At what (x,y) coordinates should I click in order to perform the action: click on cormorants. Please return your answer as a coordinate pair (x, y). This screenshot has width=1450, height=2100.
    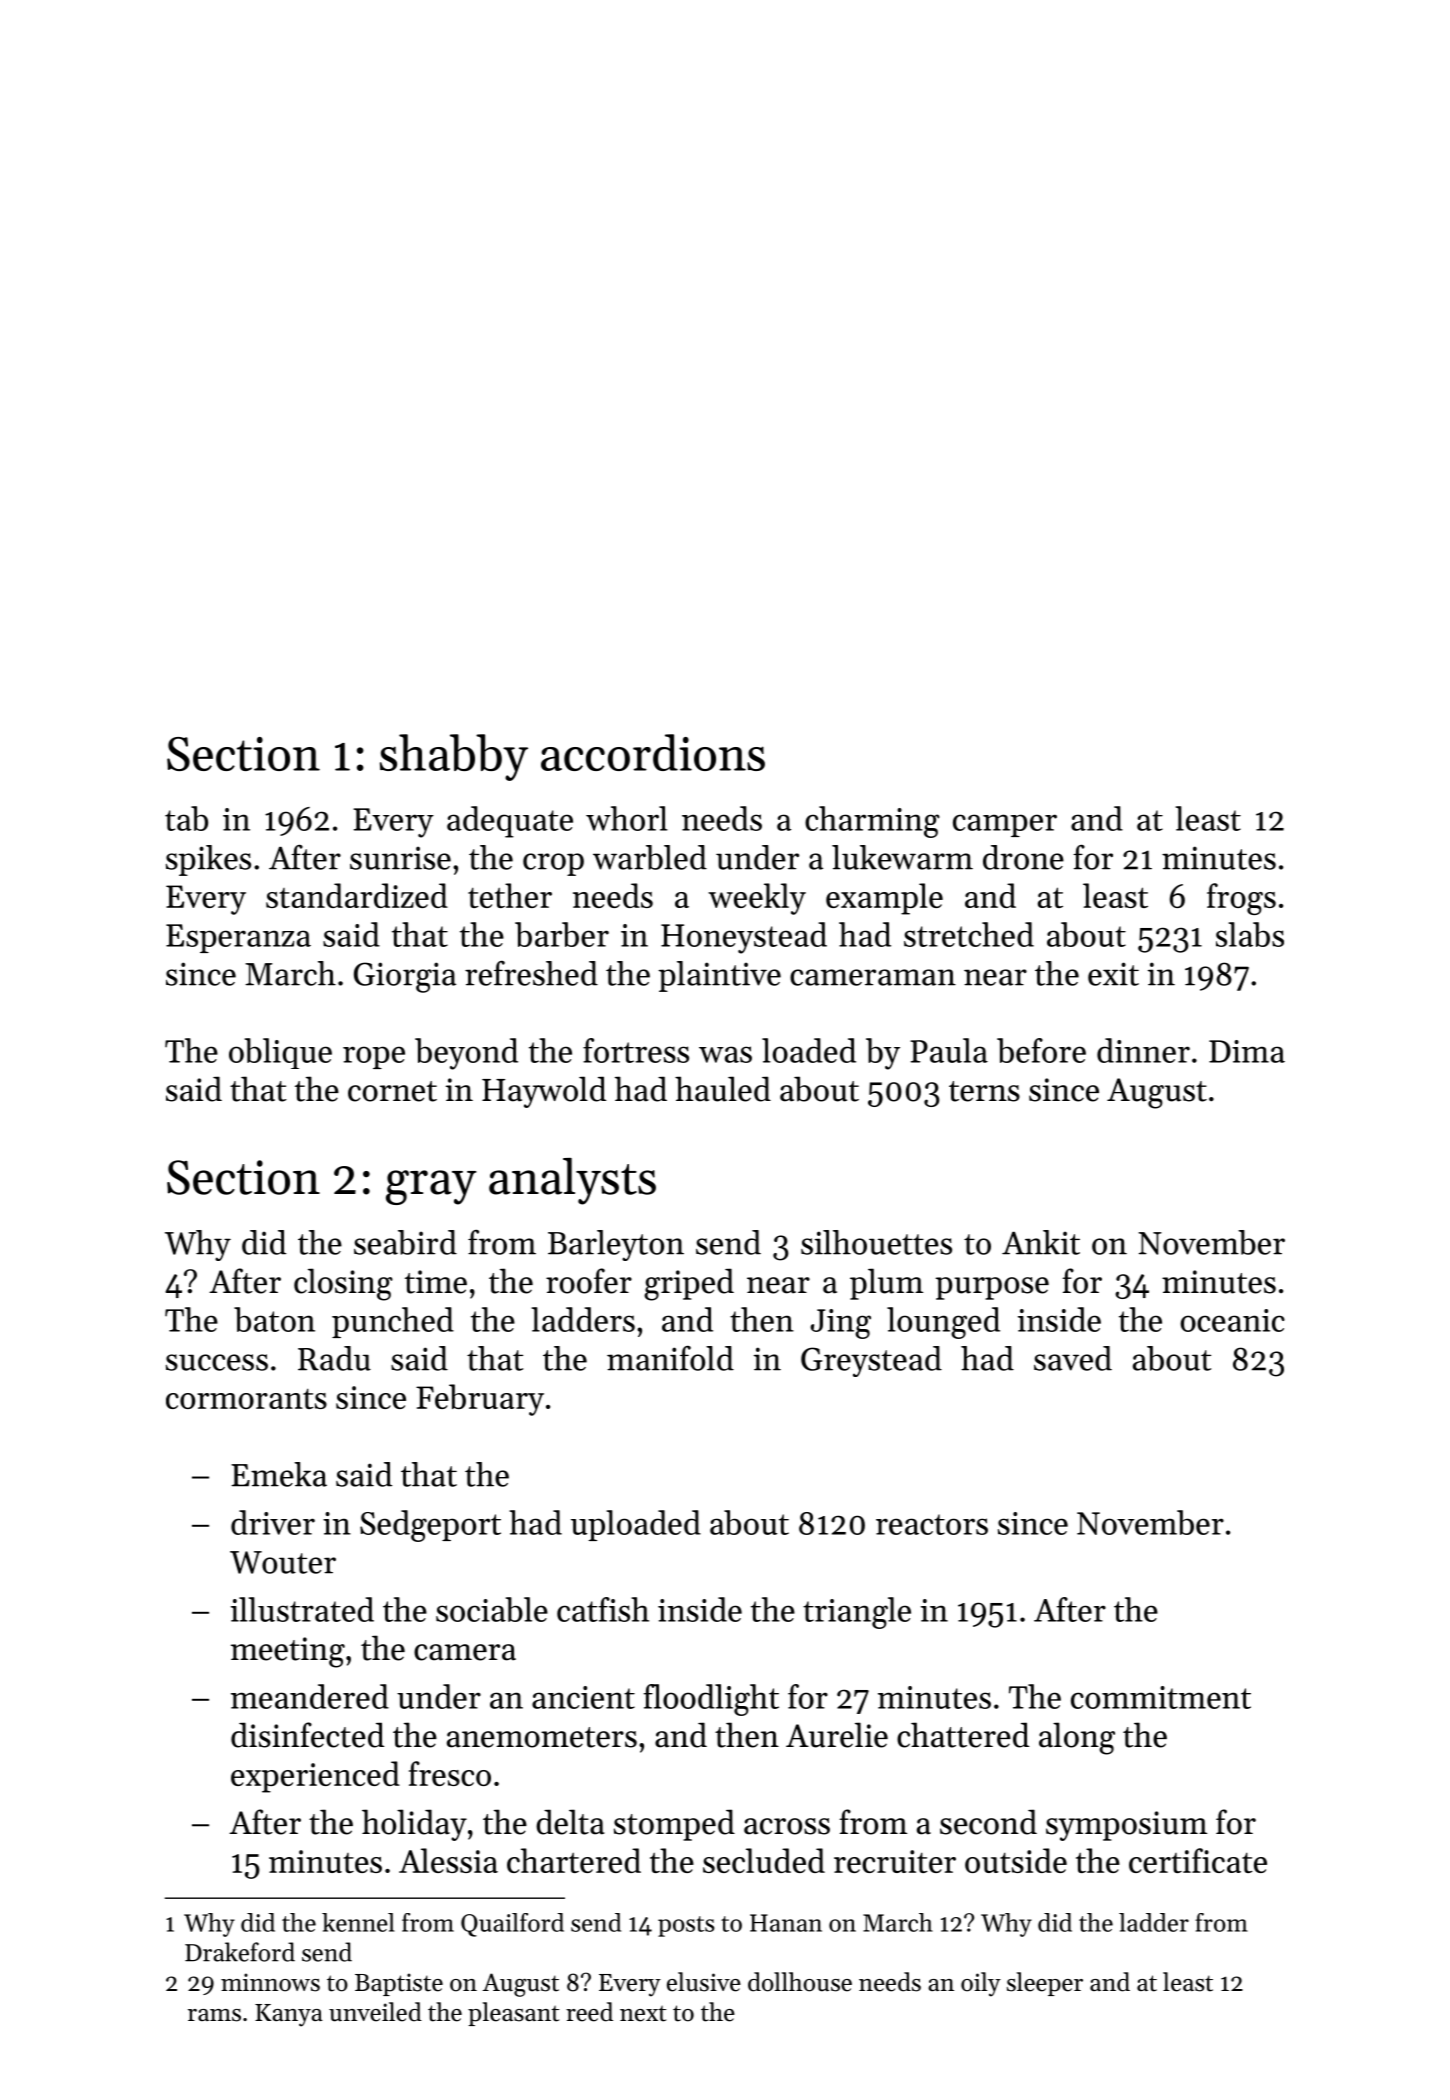
    Looking at the image, I should click on (246, 1398).
